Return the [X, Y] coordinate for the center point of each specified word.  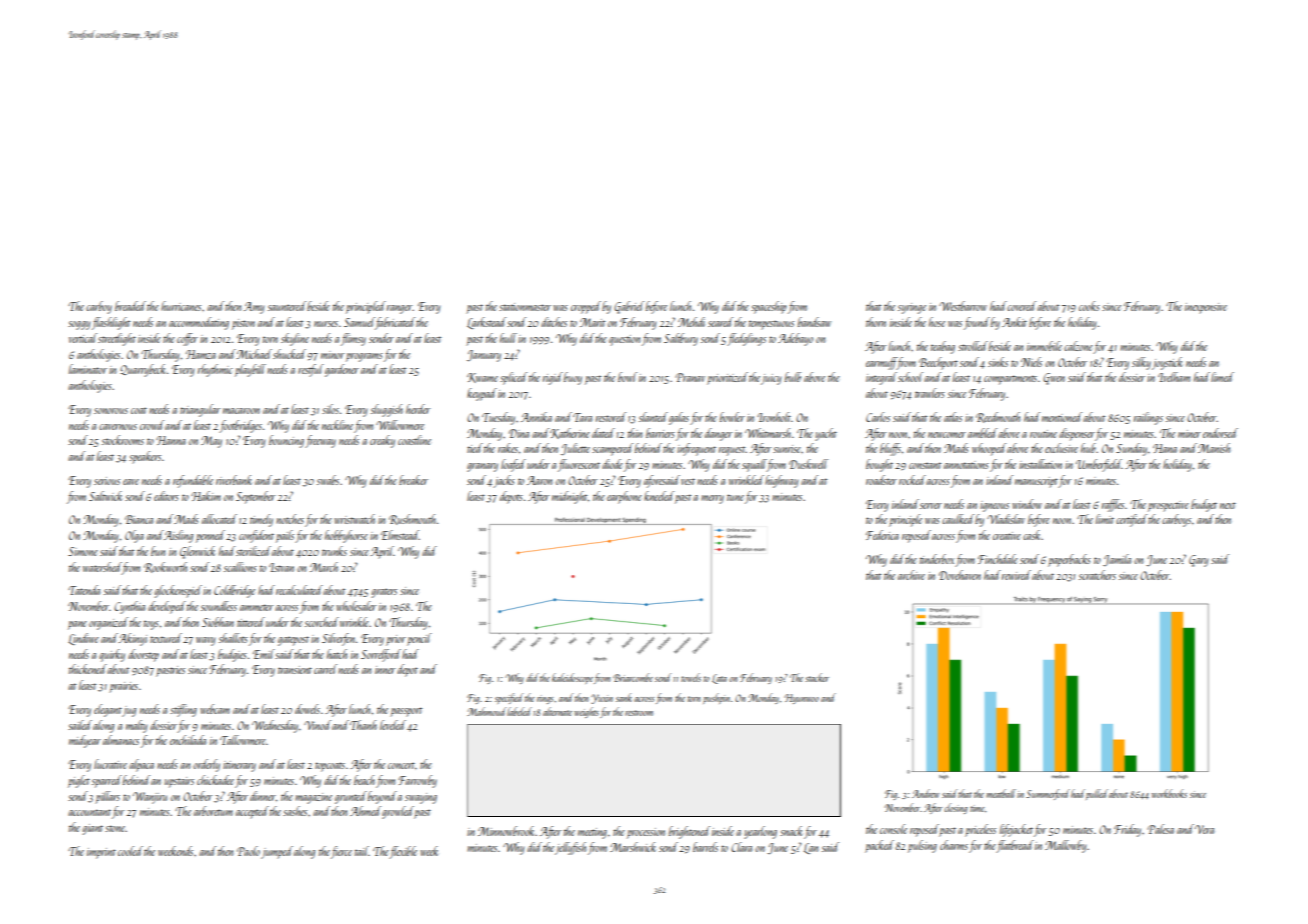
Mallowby [1065, 846]
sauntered [287, 306]
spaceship [769, 307]
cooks [1089, 306]
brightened [689, 832]
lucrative [110, 764]
